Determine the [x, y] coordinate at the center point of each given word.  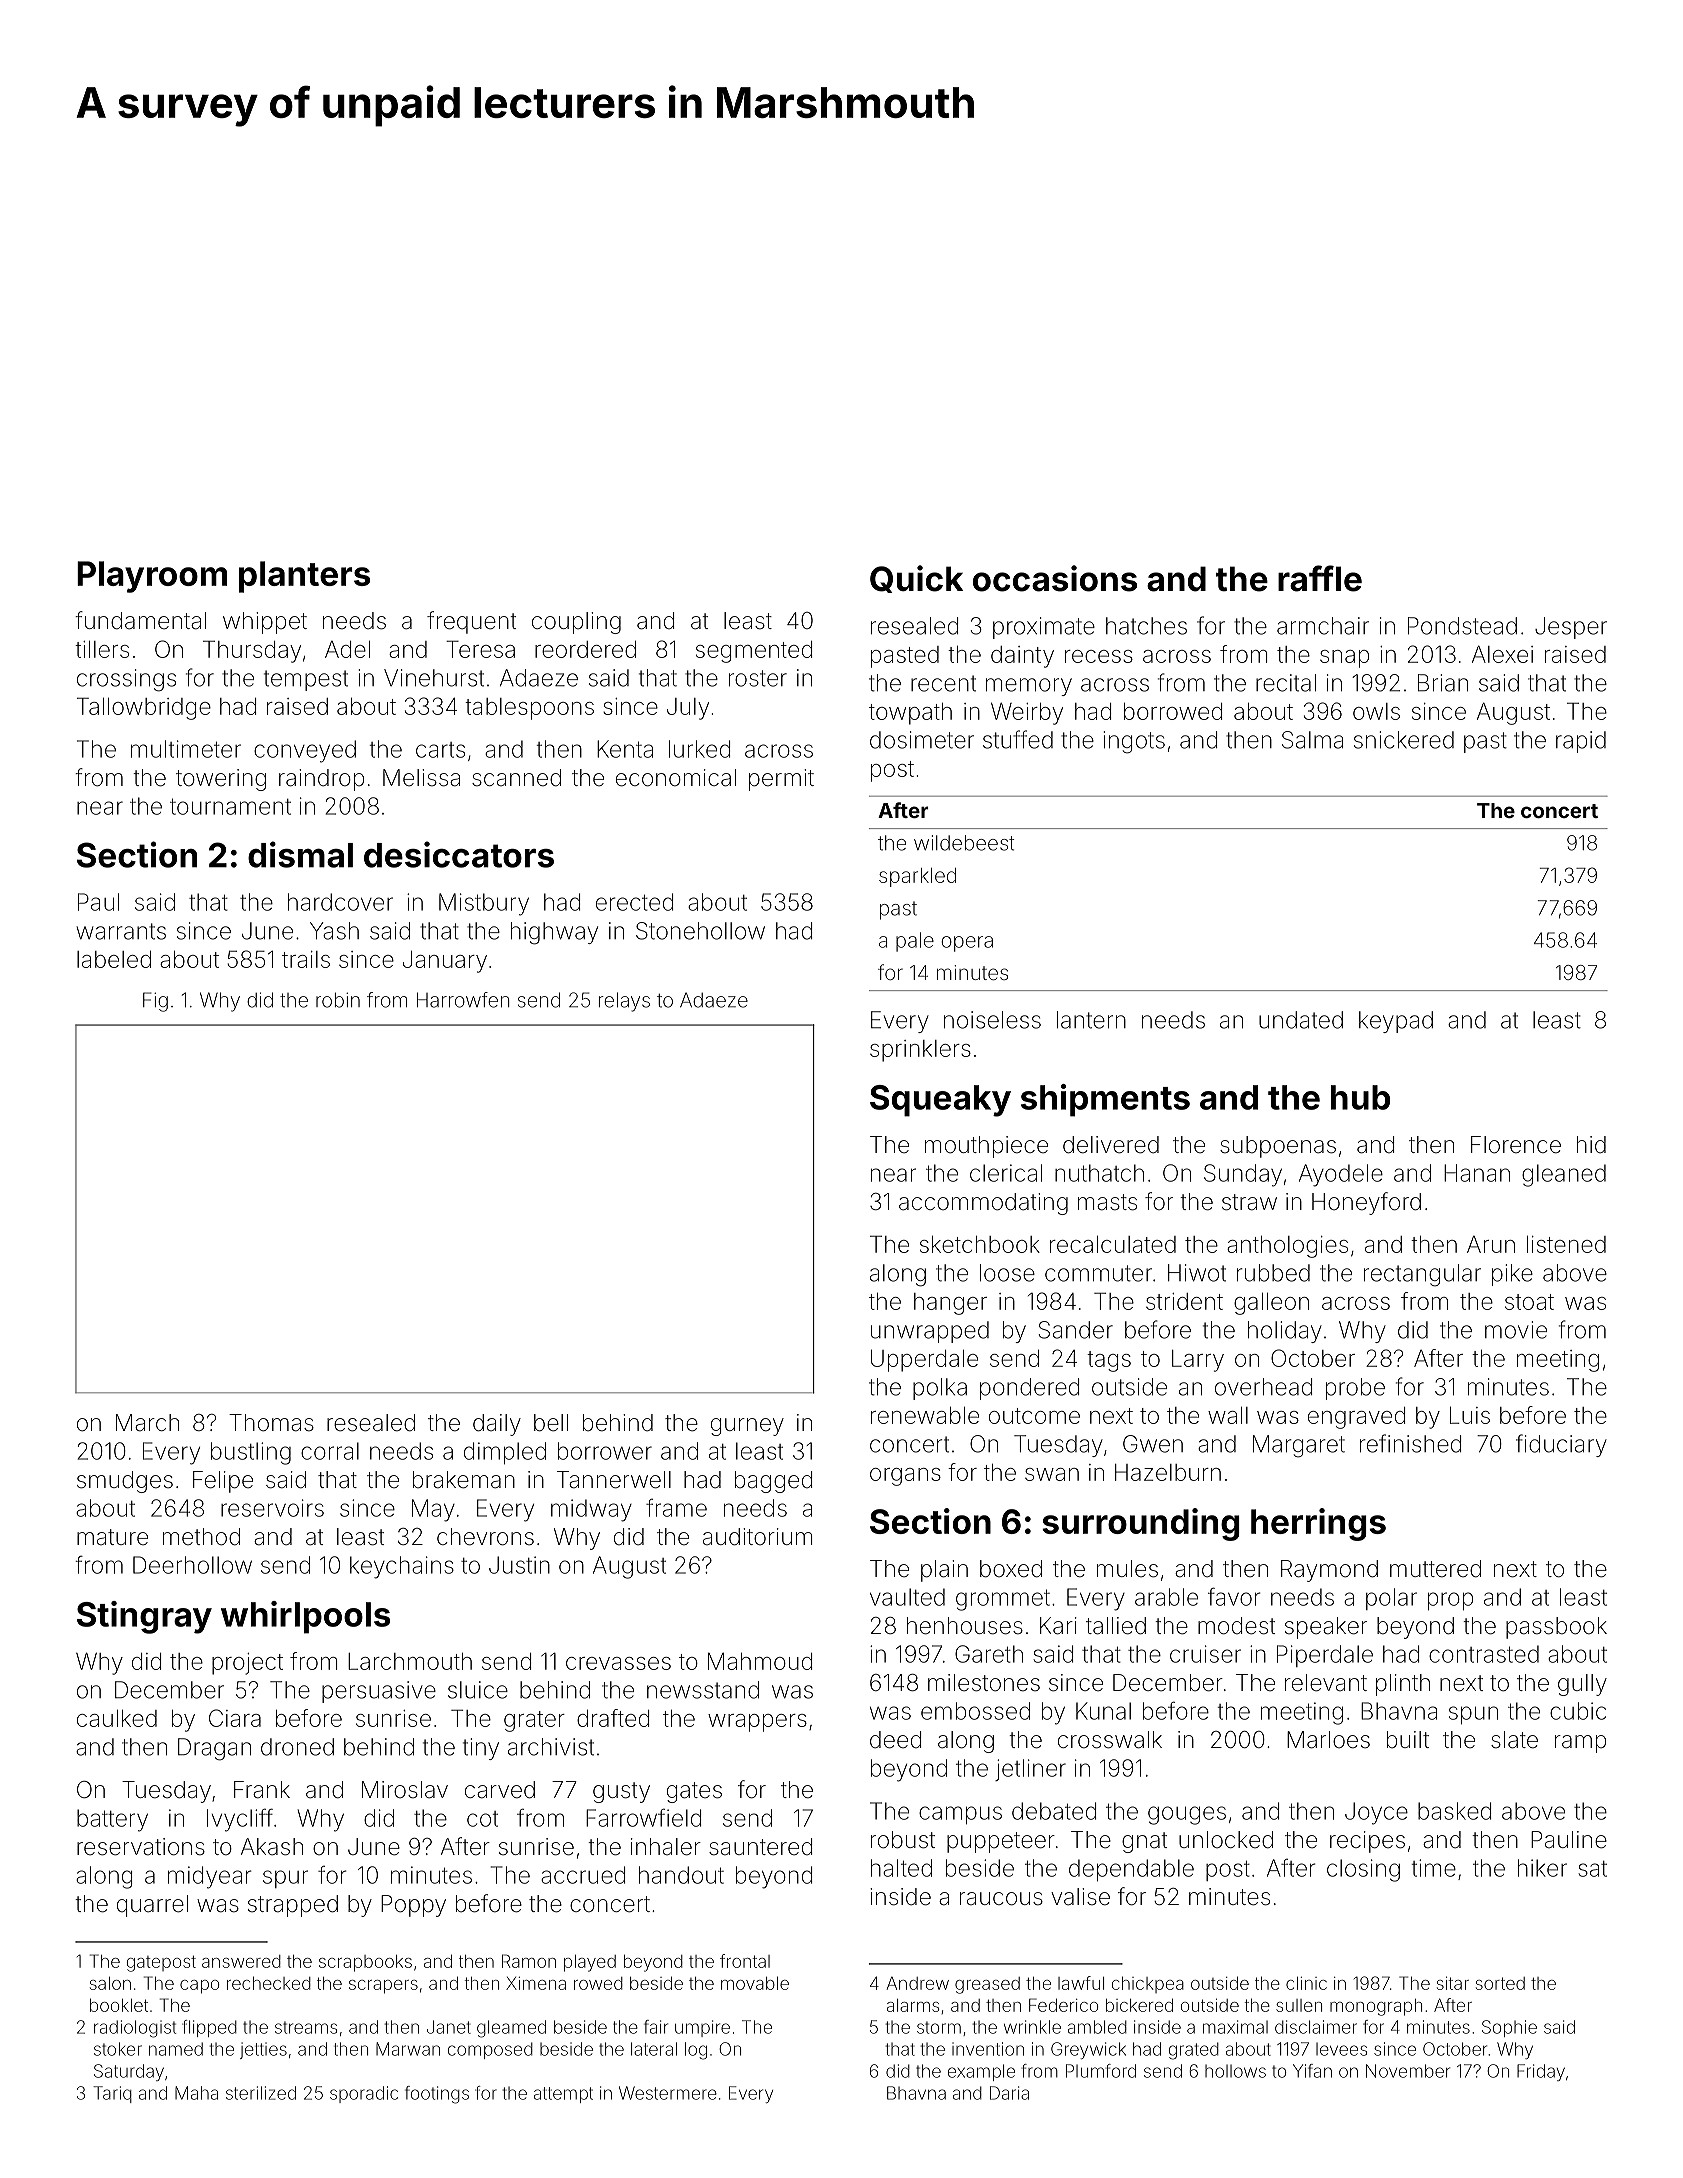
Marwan [408, 2049]
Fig [155, 1002]
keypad [1396, 1022]
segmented [754, 652]
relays [624, 1002]
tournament [230, 806]
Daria [1009, 2093]
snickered [1404, 740]
